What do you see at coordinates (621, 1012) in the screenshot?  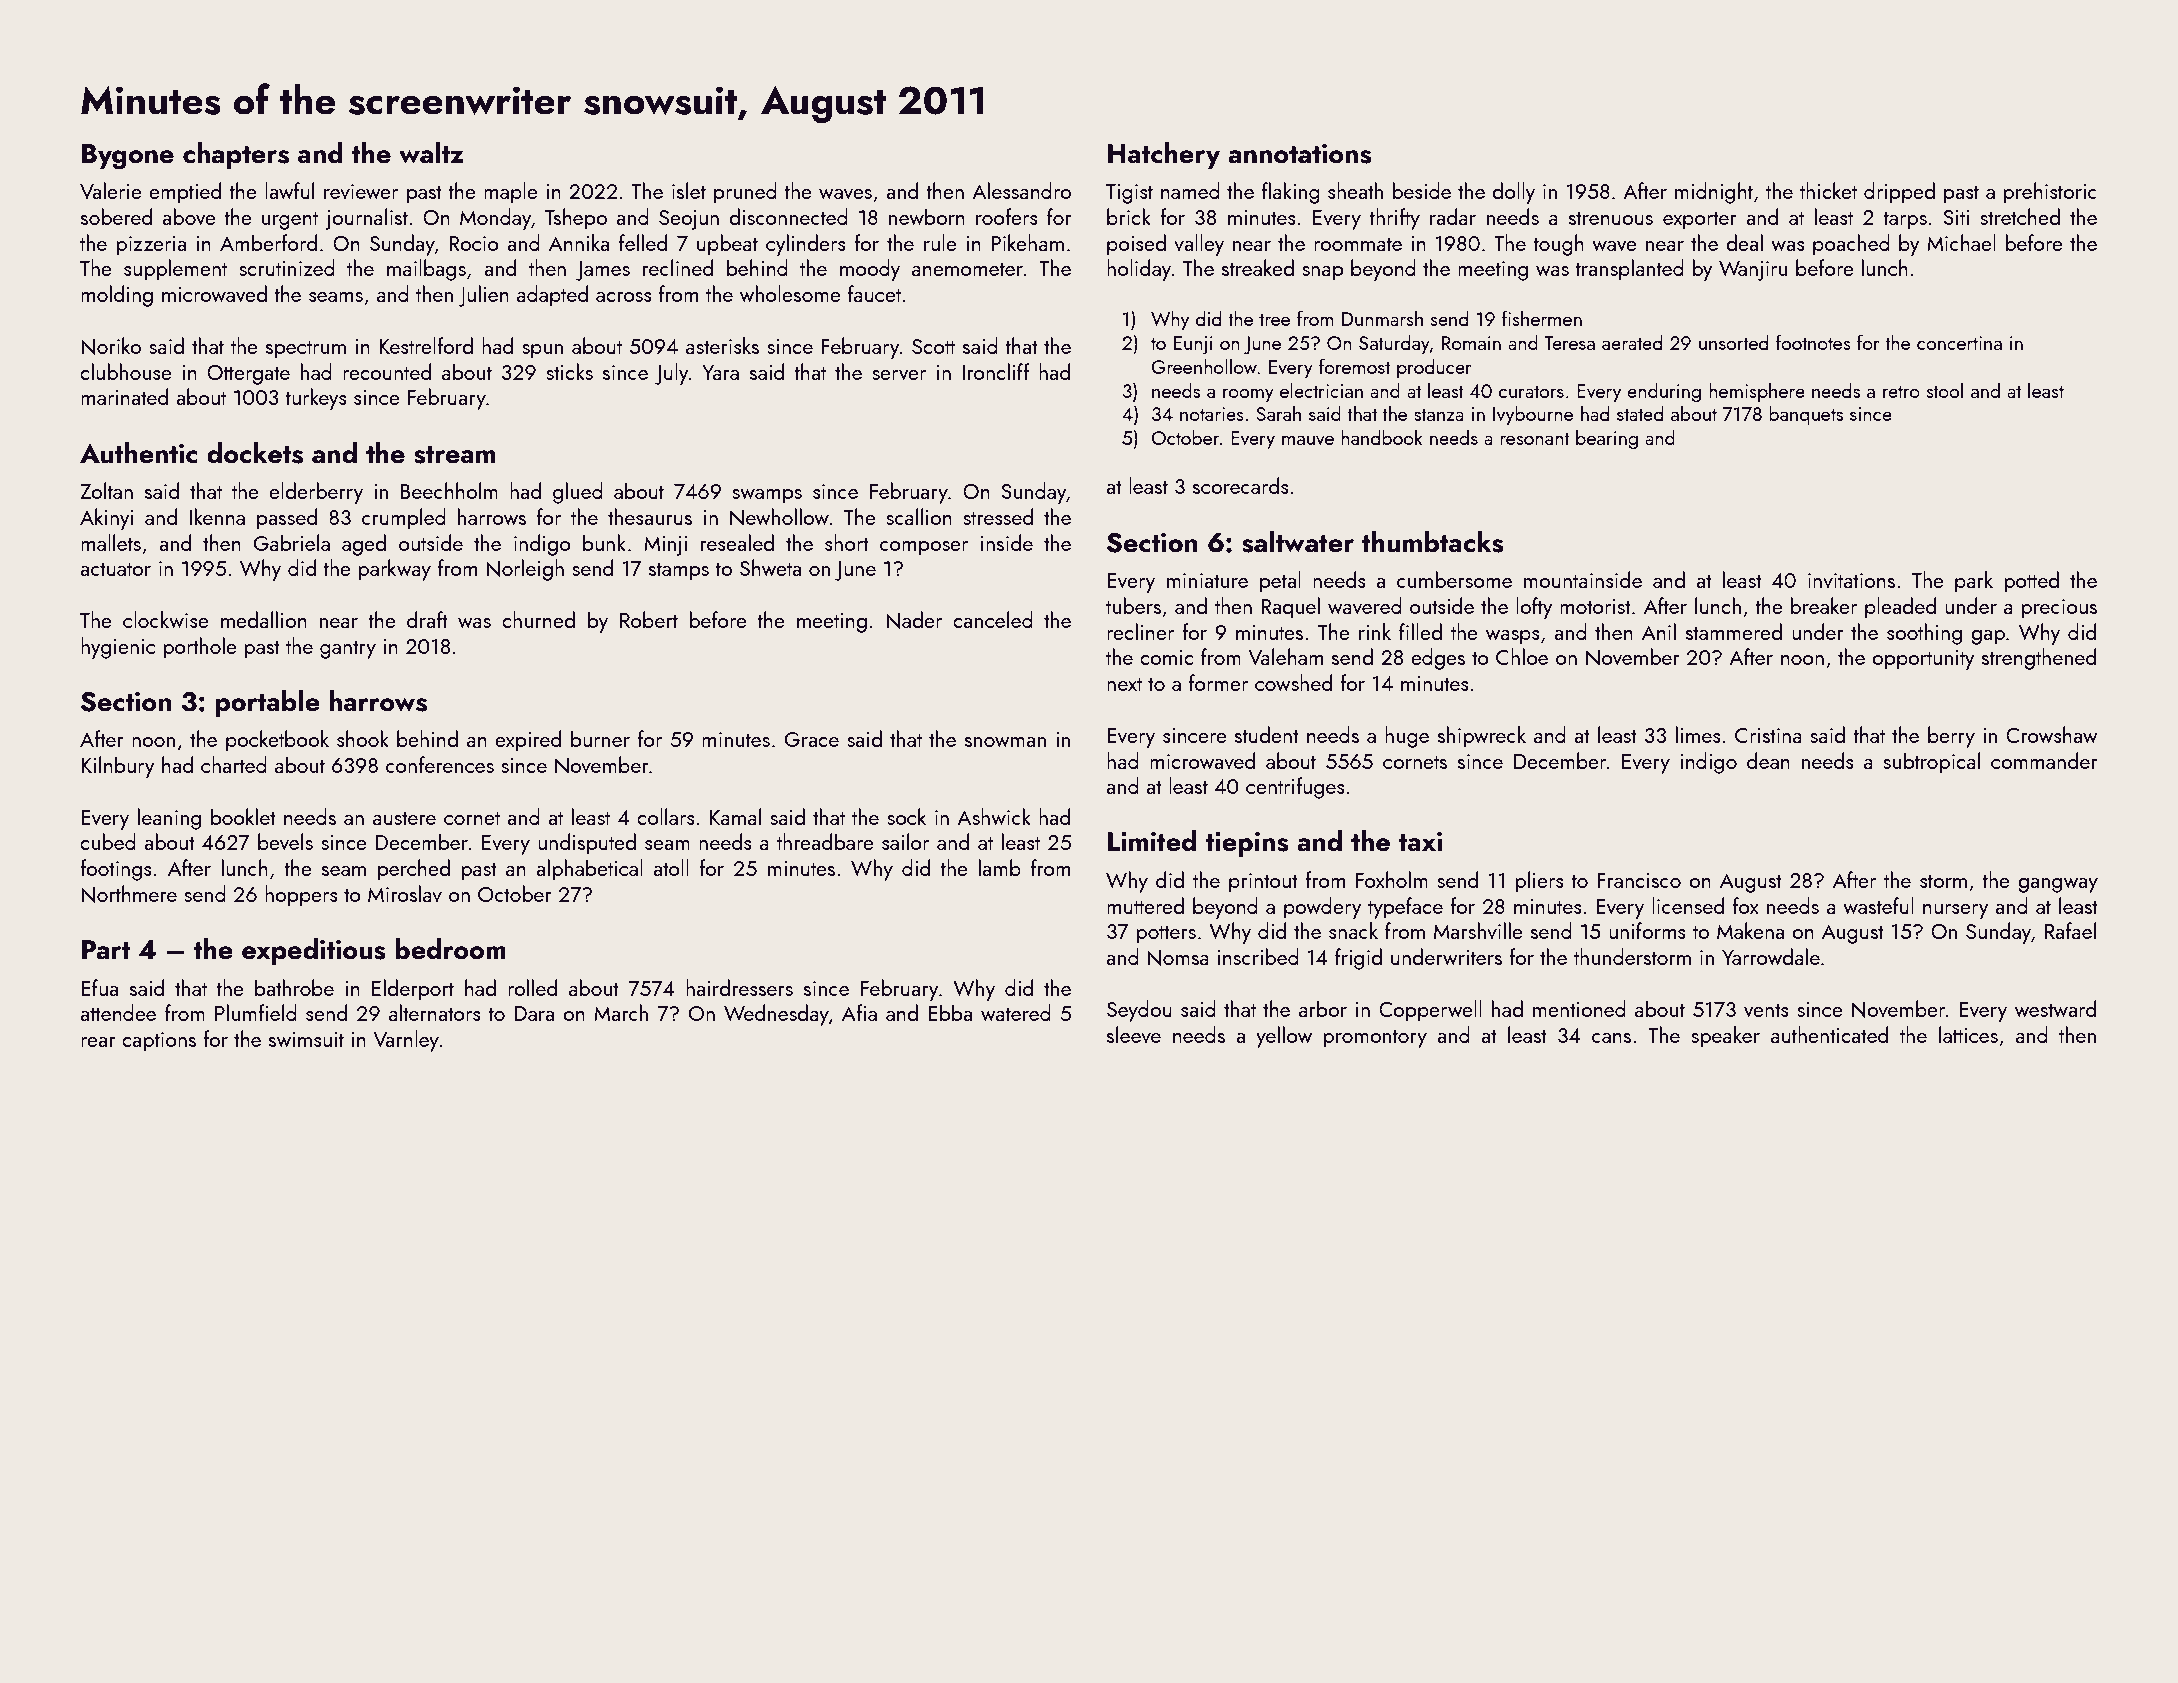 I see `March` at bounding box center [621, 1012].
